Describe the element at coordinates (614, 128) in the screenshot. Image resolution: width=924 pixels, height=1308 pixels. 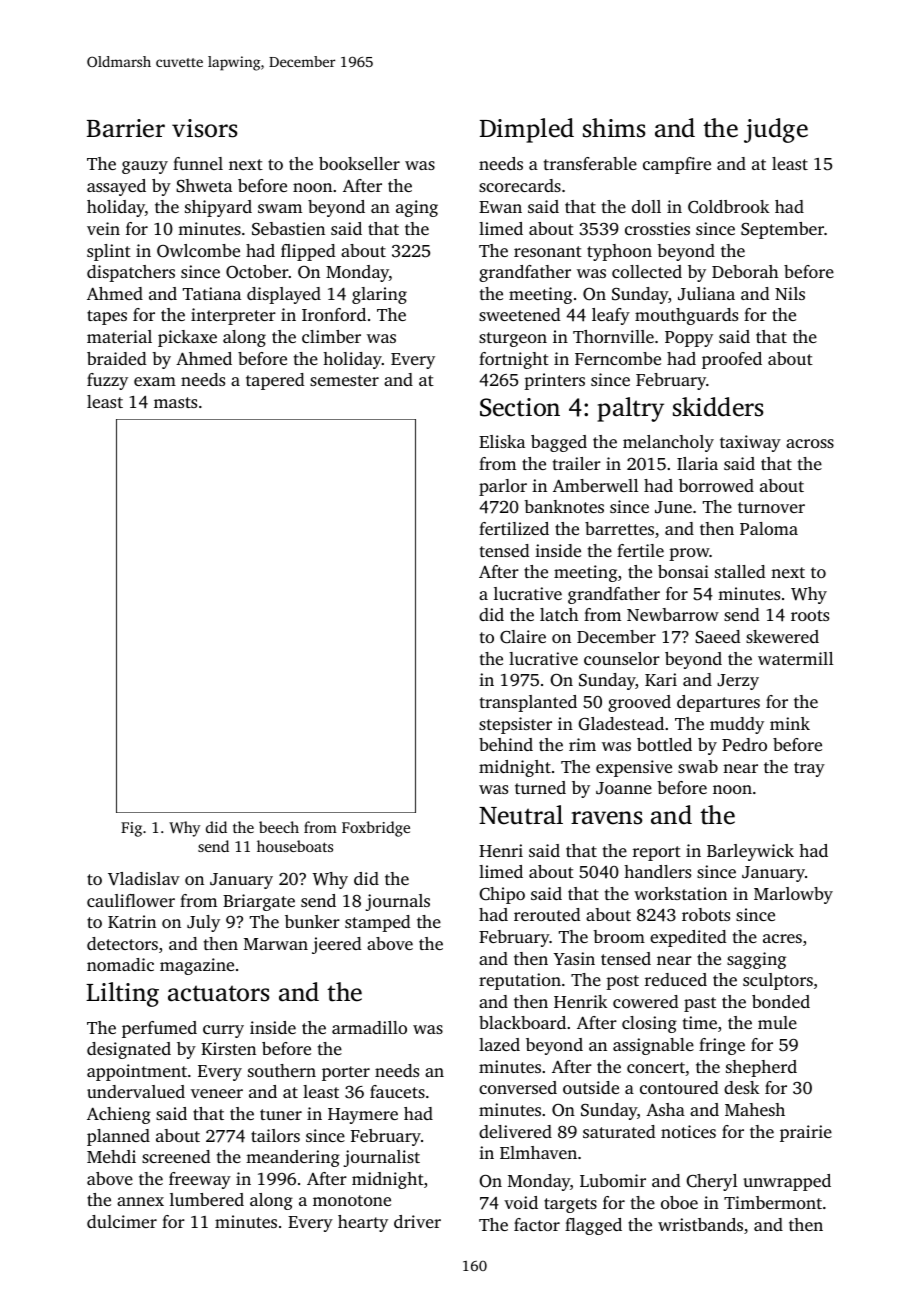
I see `shims` at that location.
